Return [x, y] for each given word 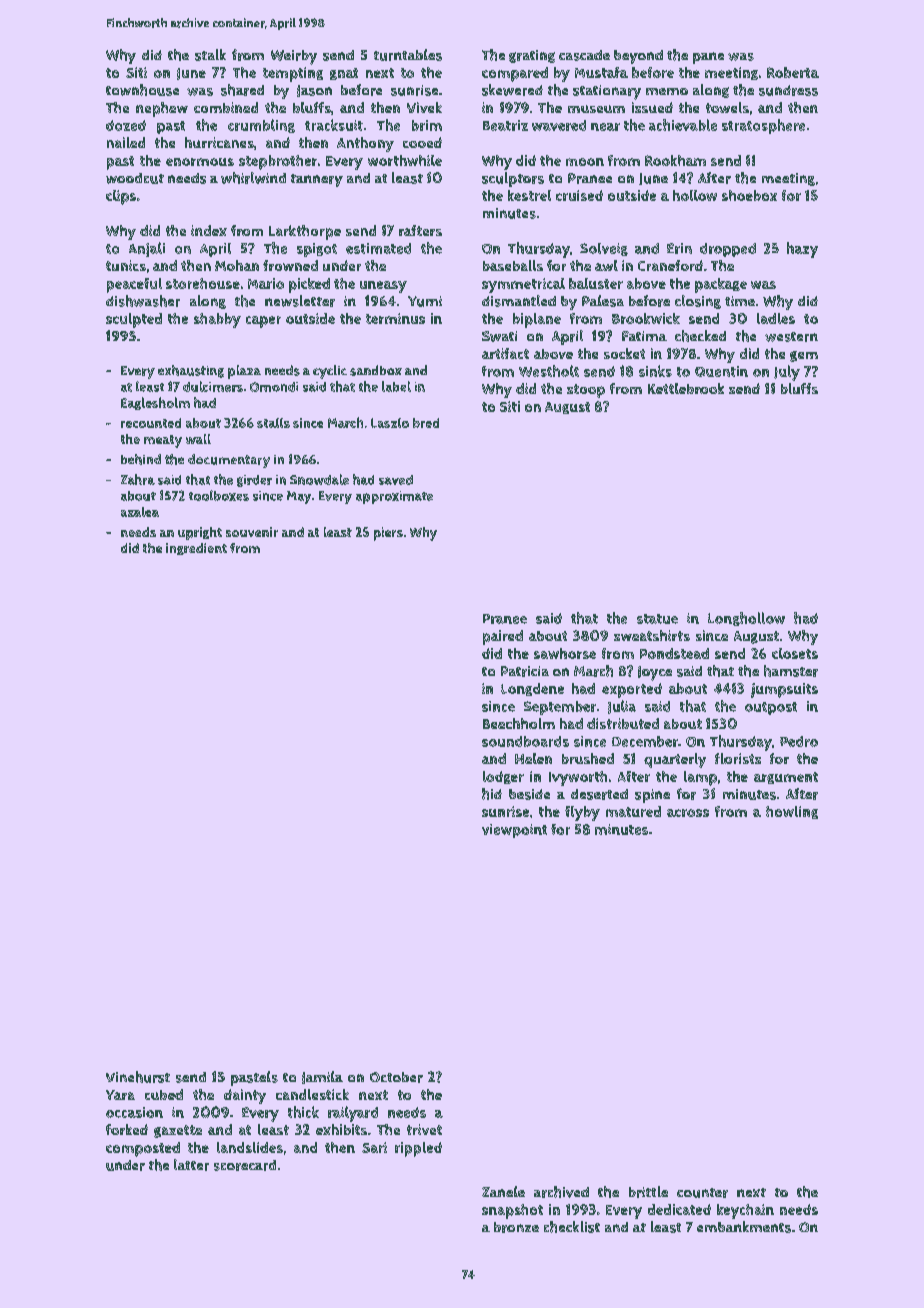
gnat [344, 74]
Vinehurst [138, 1077]
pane [708, 58]
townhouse [142, 90]
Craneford [670, 265]
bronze [516, 1227]
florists [738, 758]
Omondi [274, 387]
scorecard [245, 1165]
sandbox [376, 370]
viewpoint [514, 831]
